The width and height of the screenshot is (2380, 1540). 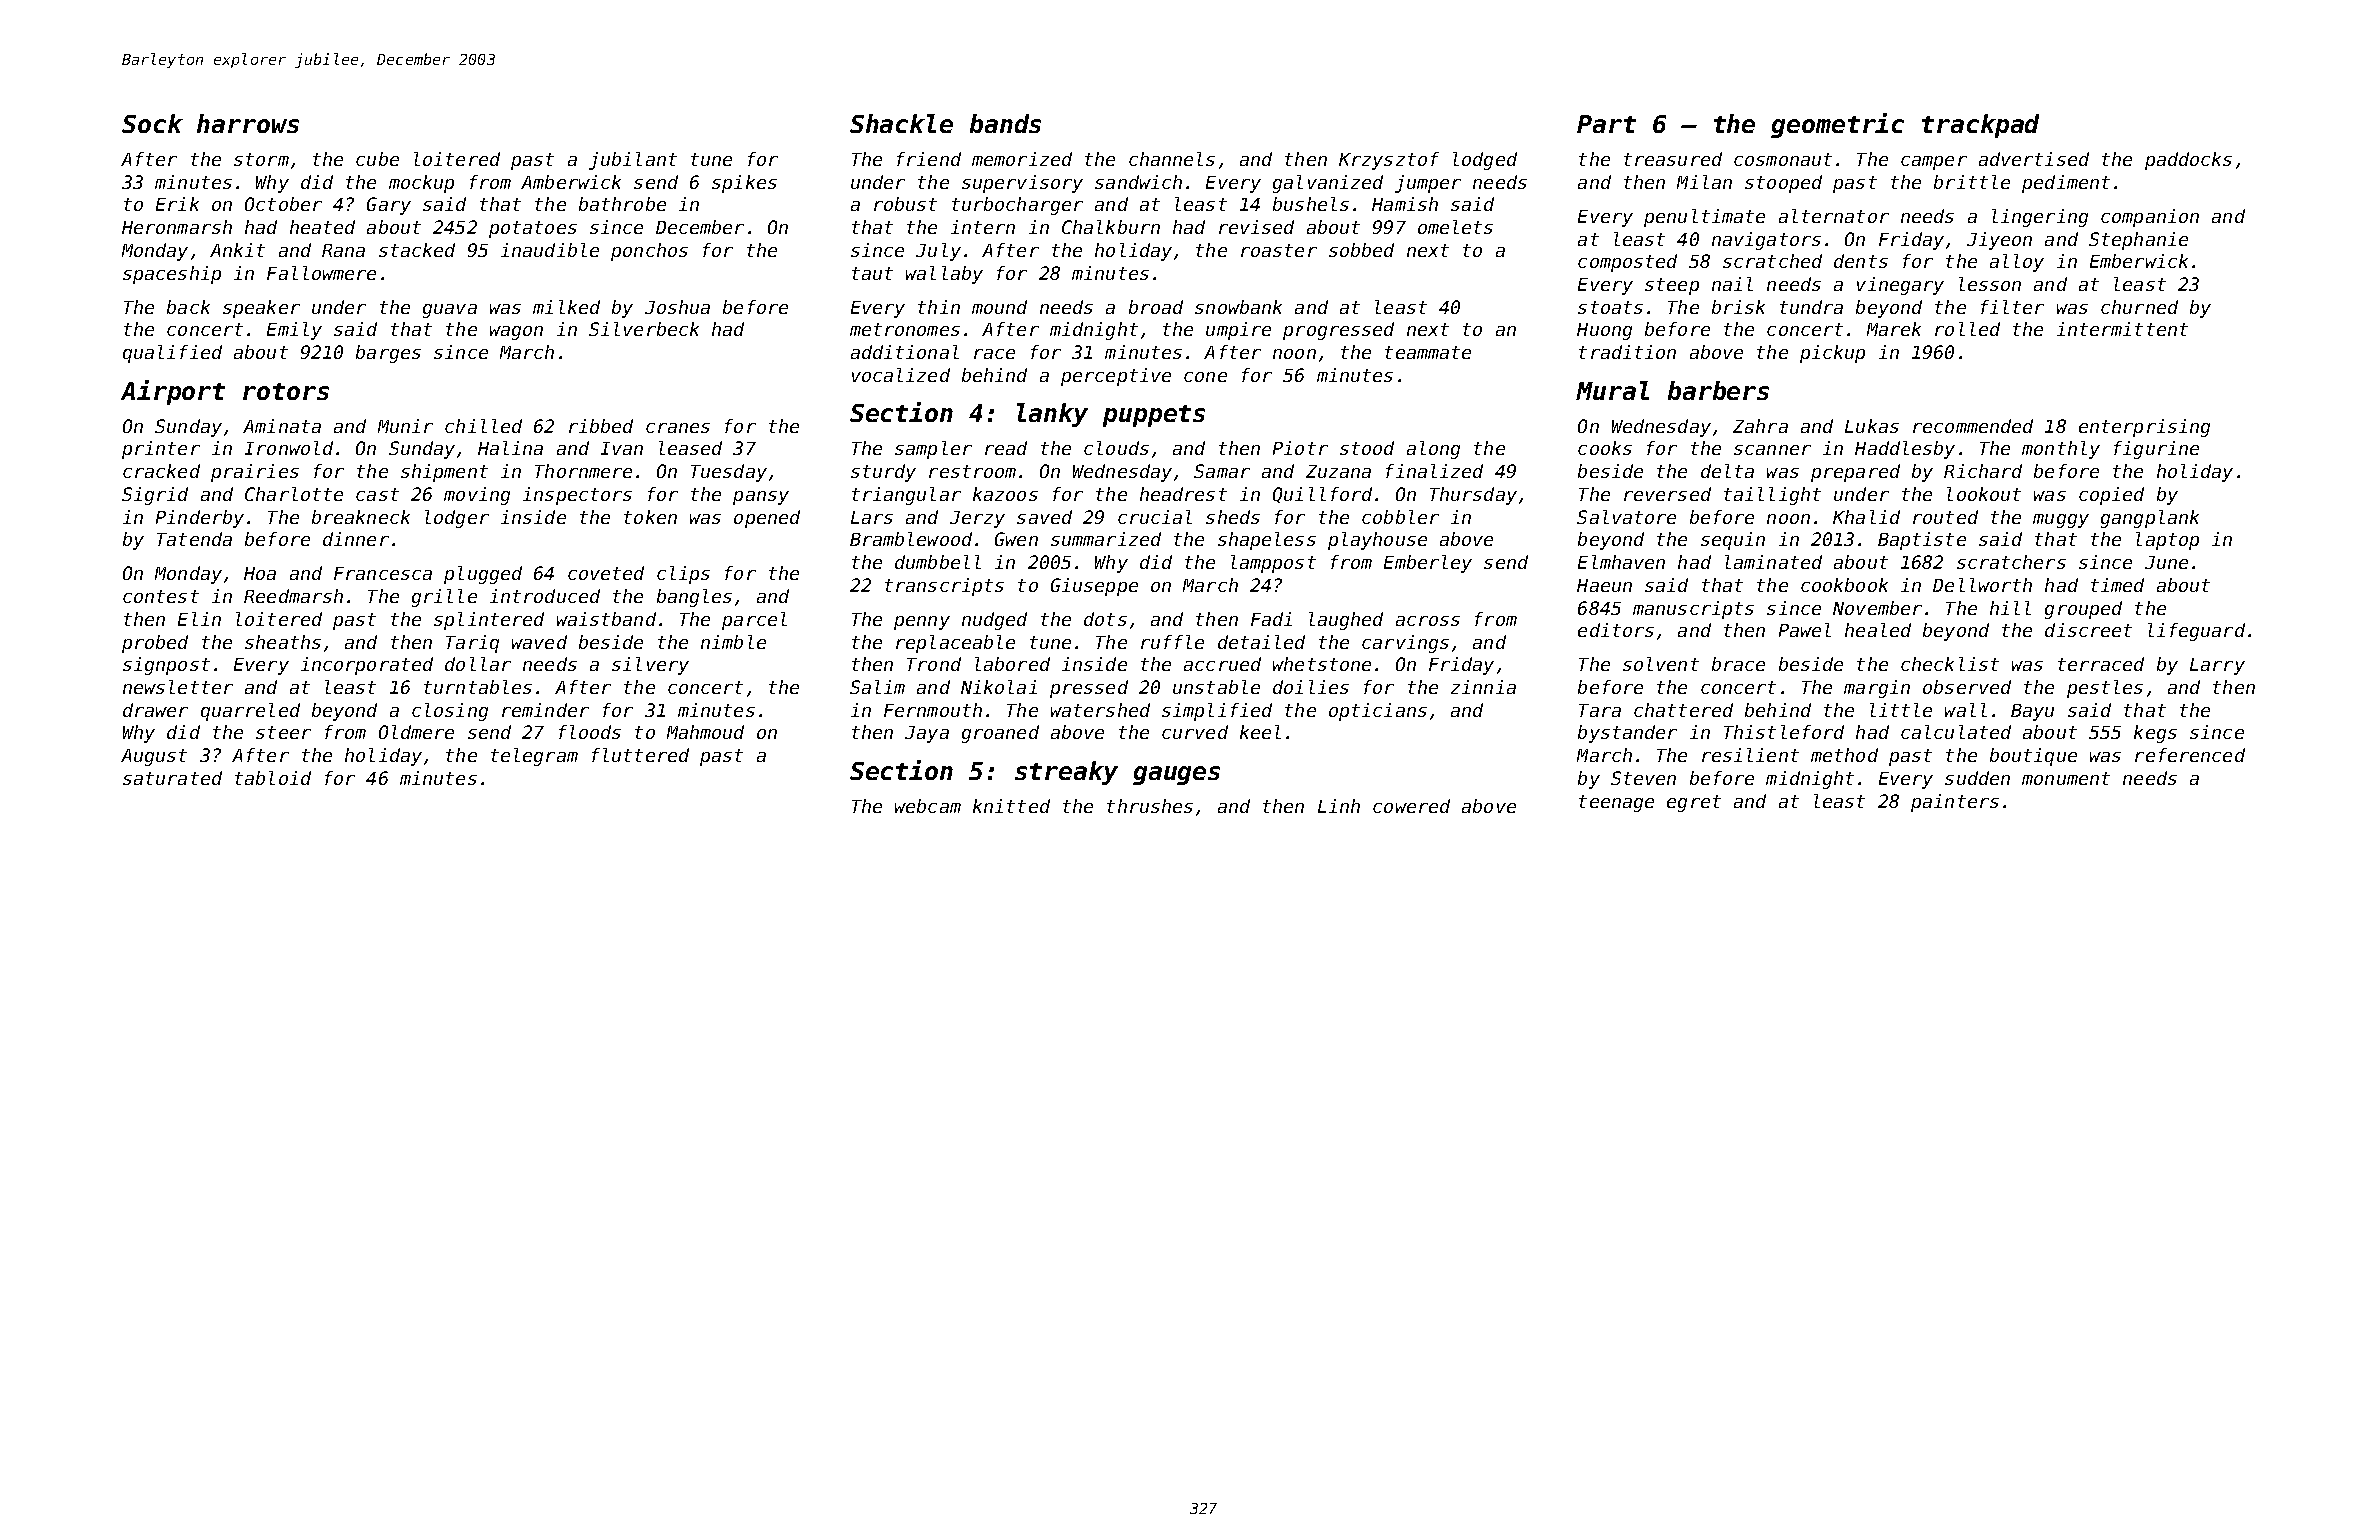 I want to click on knitted, so click(x=1011, y=806).
